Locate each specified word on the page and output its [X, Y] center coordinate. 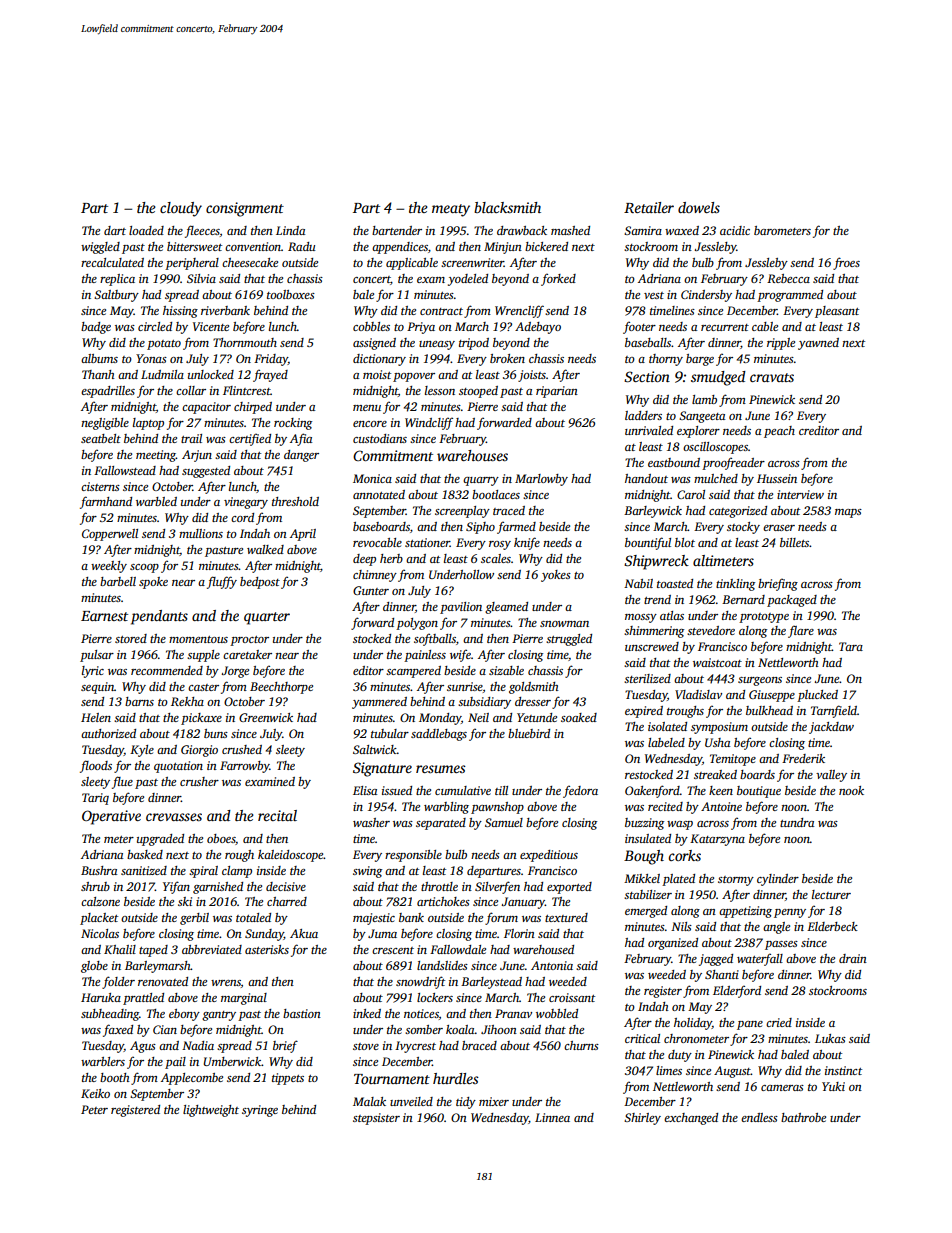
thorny [666, 360]
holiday [693, 1024]
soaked [579, 717]
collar [191, 390]
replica [117, 280]
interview [800, 494]
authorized [108, 733]
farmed [516, 527]
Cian [165, 1029]
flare [801, 631]
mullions [201, 533]
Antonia [552, 965]
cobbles [371, 326]
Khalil [120, 949]
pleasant [837, 312]
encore [370, 424]
